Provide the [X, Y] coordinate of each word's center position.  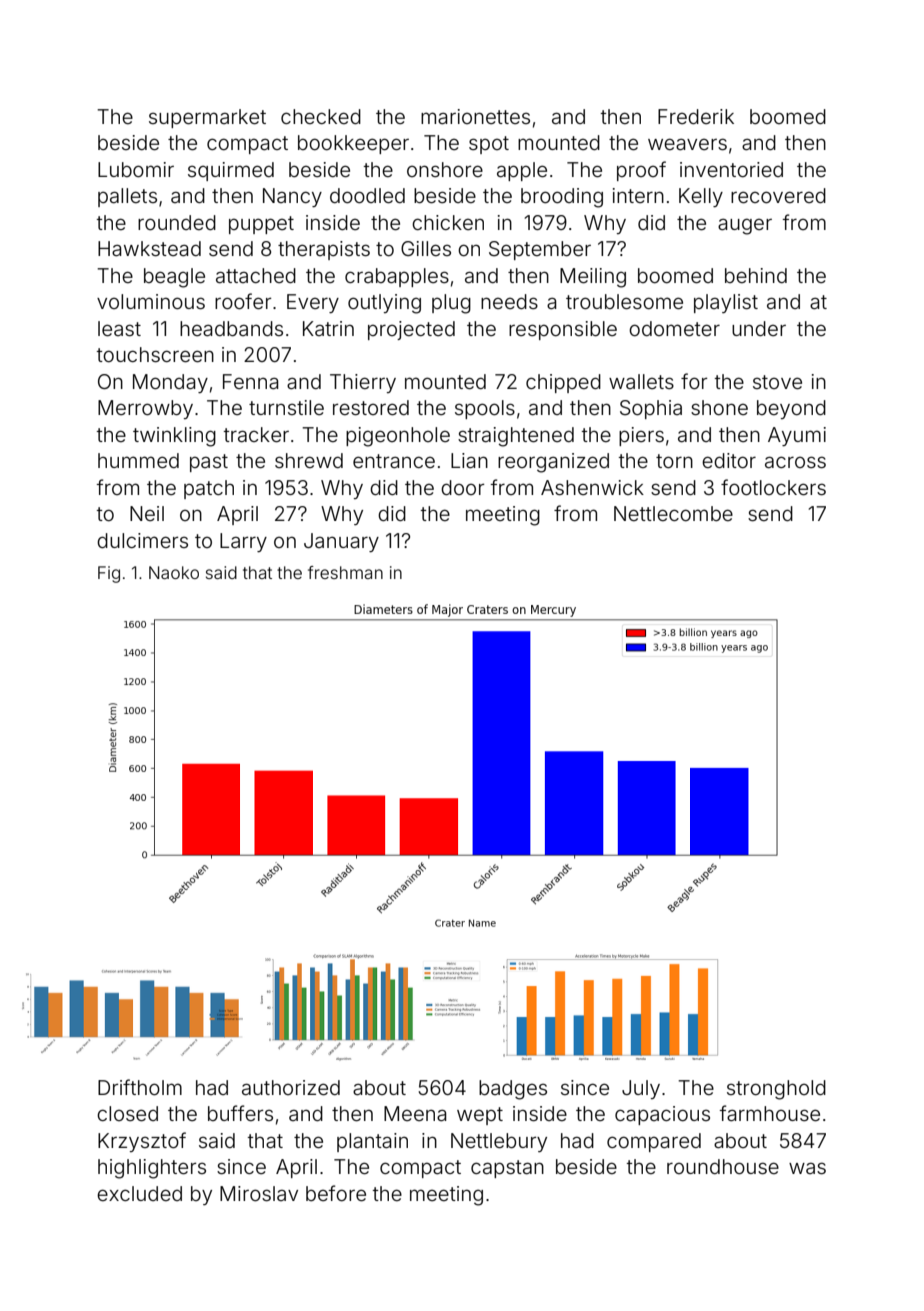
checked [321, 116]
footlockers [773, 487]
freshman [345, 572]
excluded [139, 1193]
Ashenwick [592, 487]
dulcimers [142, 540]
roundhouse [723, 1166]
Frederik [696, 116]
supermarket [207, 118]
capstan [507, 1169]
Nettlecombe [673, 513]
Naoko [174, 572]
